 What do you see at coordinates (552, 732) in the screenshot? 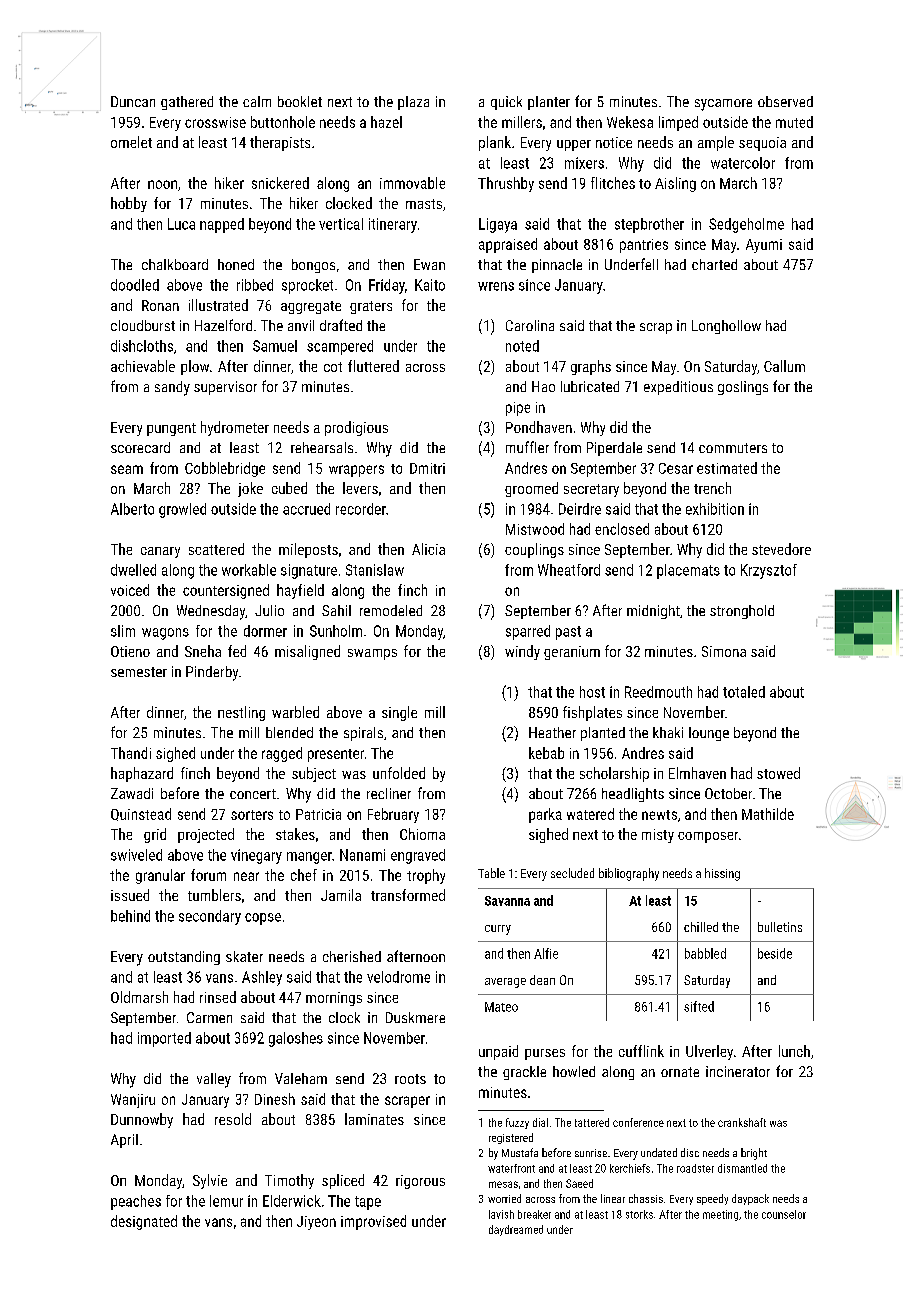
I see `Heather` at bounding box center [552, 732].
